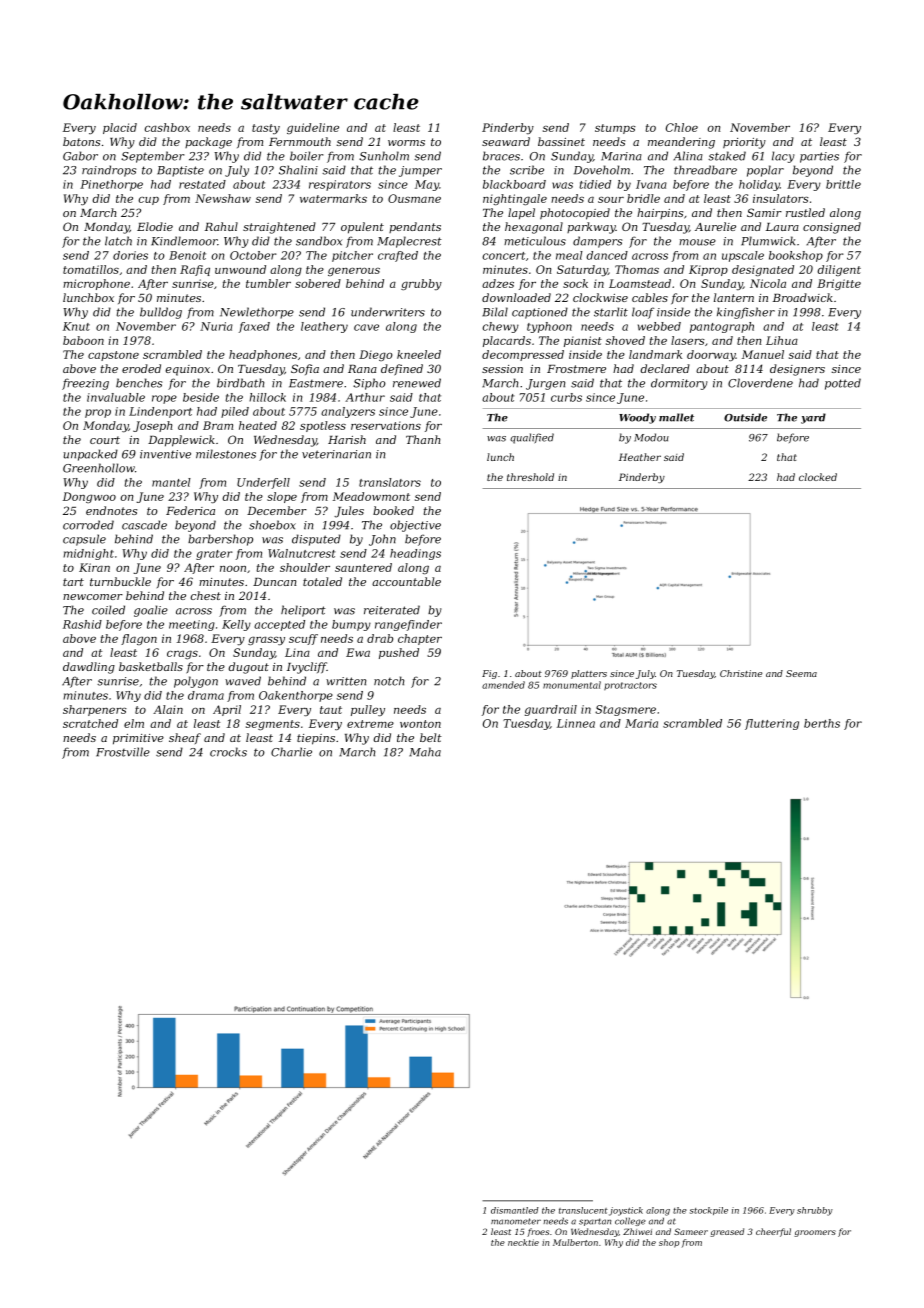 The image size is (924, 1308). What do you see at coordinates (406, 143) in the screenshot?
I see `worms` at bounding box center [406, 143].
